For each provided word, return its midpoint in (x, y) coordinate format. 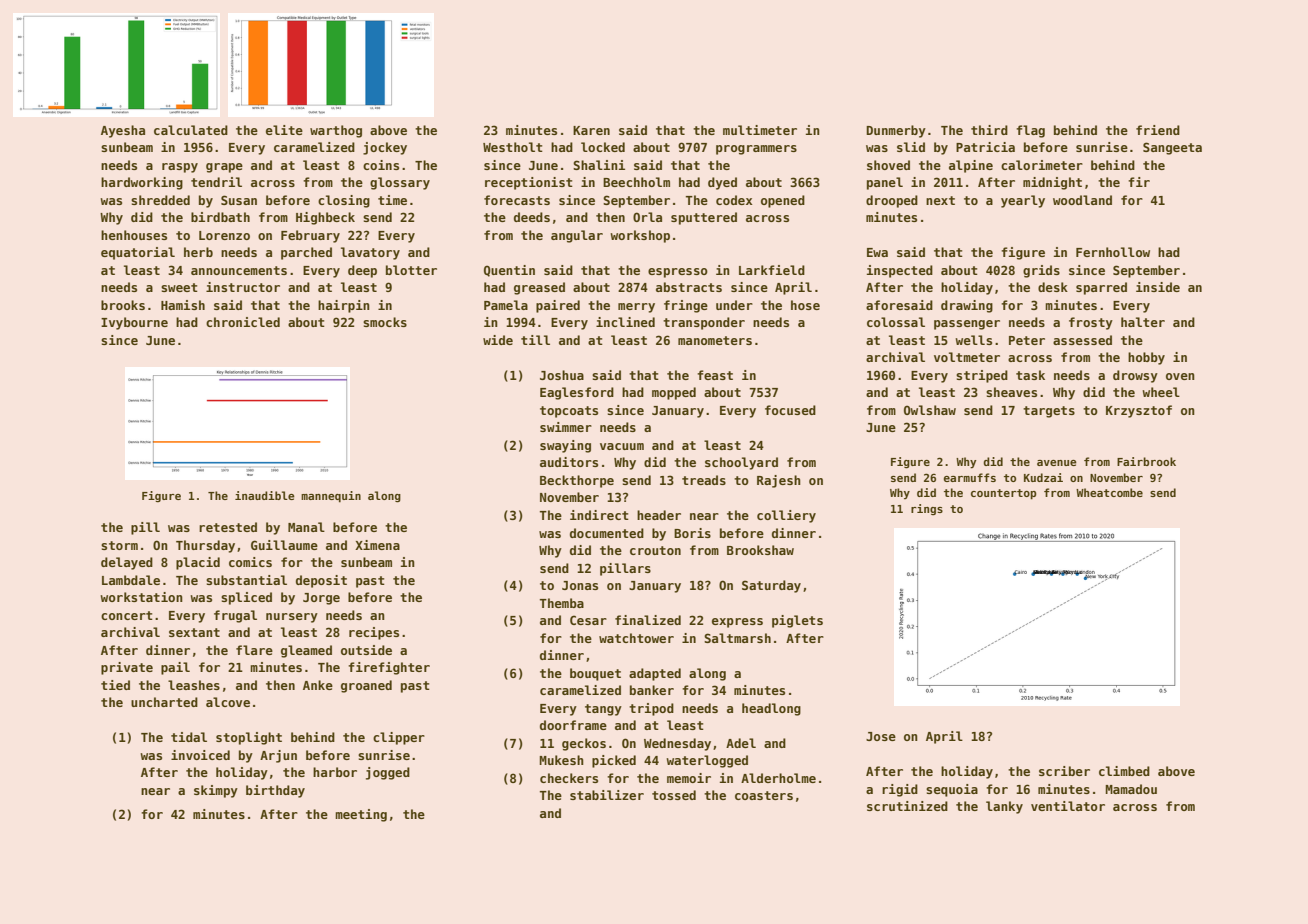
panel (885, 183)
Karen (591, 130)
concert (127, 615)
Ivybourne (134, 323)
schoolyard (741, 463)
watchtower (636, 638)
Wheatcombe (1109, 492)
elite (284, 130)
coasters (764, 795)
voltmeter (967, 357)
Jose (881, 736)
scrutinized (907, 806)
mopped (674, 393)
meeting (361, 815)
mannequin (331, 497)
